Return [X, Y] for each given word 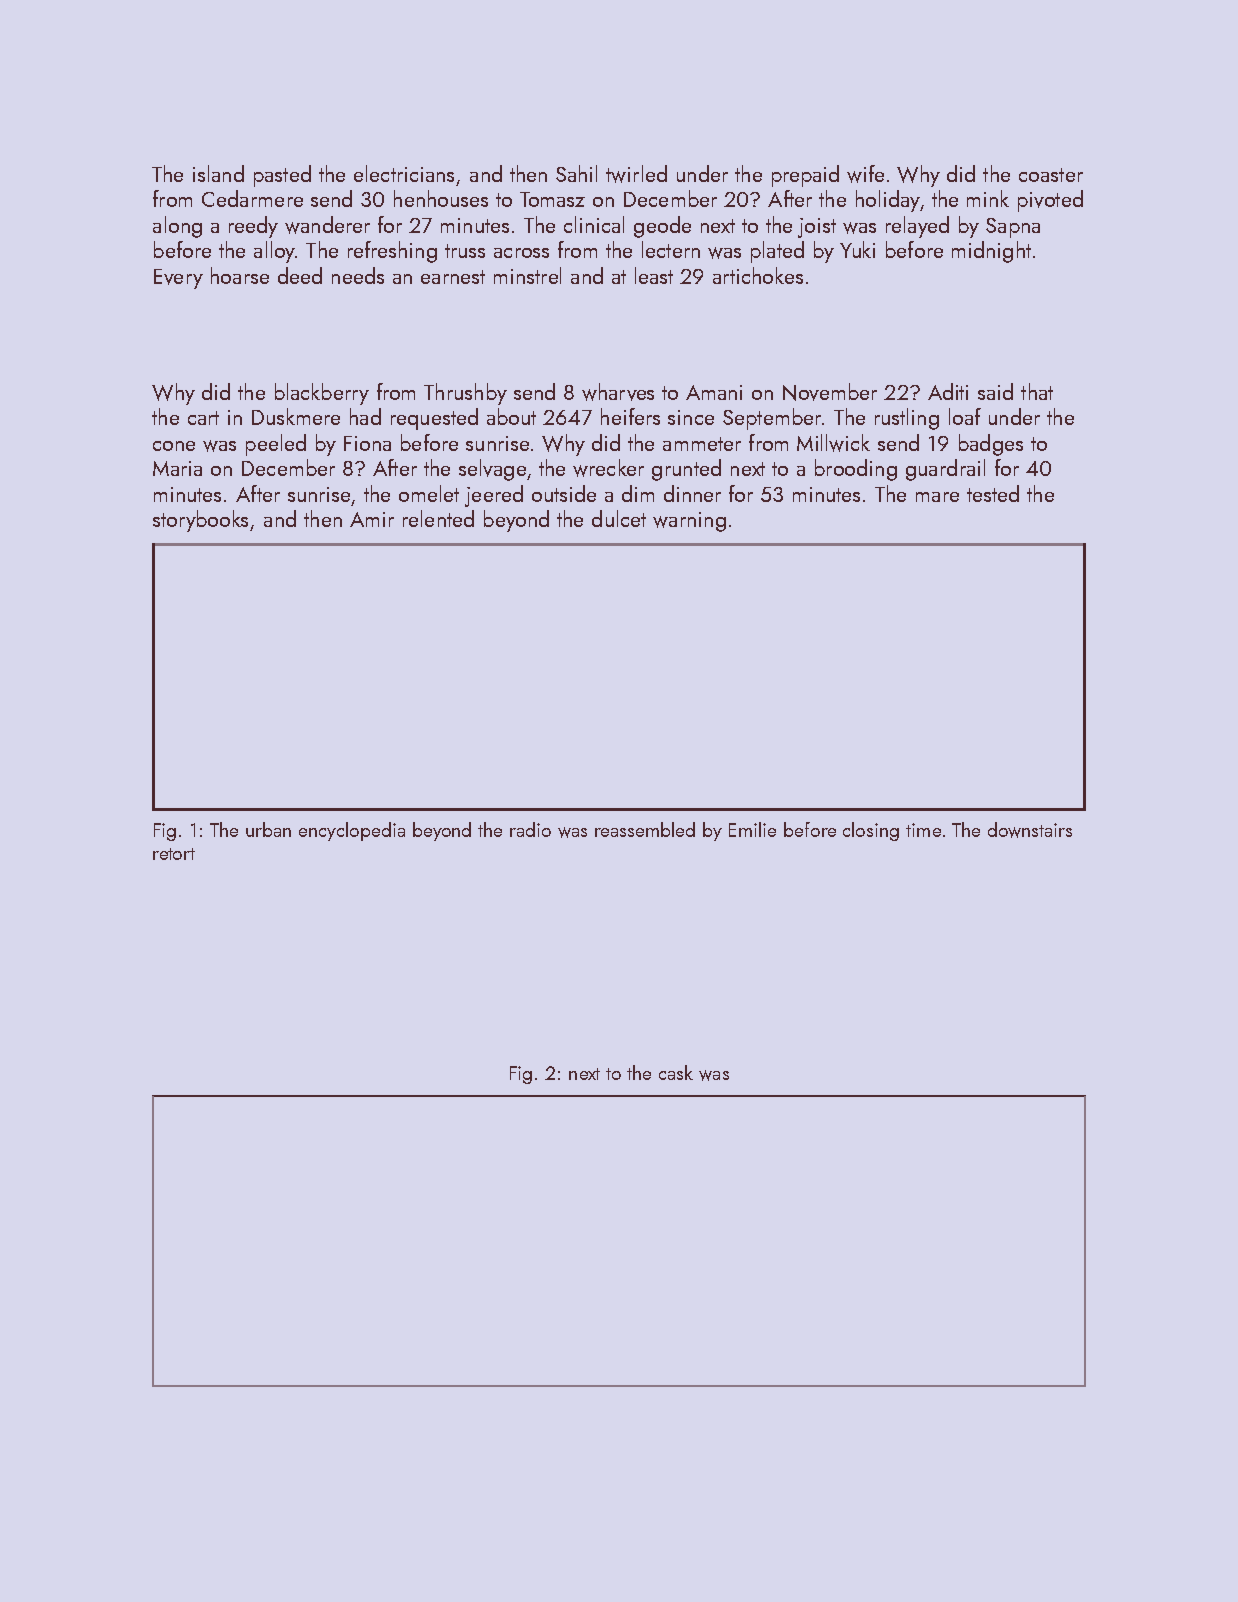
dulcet [619, 518]
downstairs [1030, 830]
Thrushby [465, 394]
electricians [404, 173]
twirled [636, 174]
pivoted [1050, 201]
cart [203, 418]
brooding [856, 470]
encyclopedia [352, 831]
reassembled [645, 829]
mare [937, 497]
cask [676, 1072]
